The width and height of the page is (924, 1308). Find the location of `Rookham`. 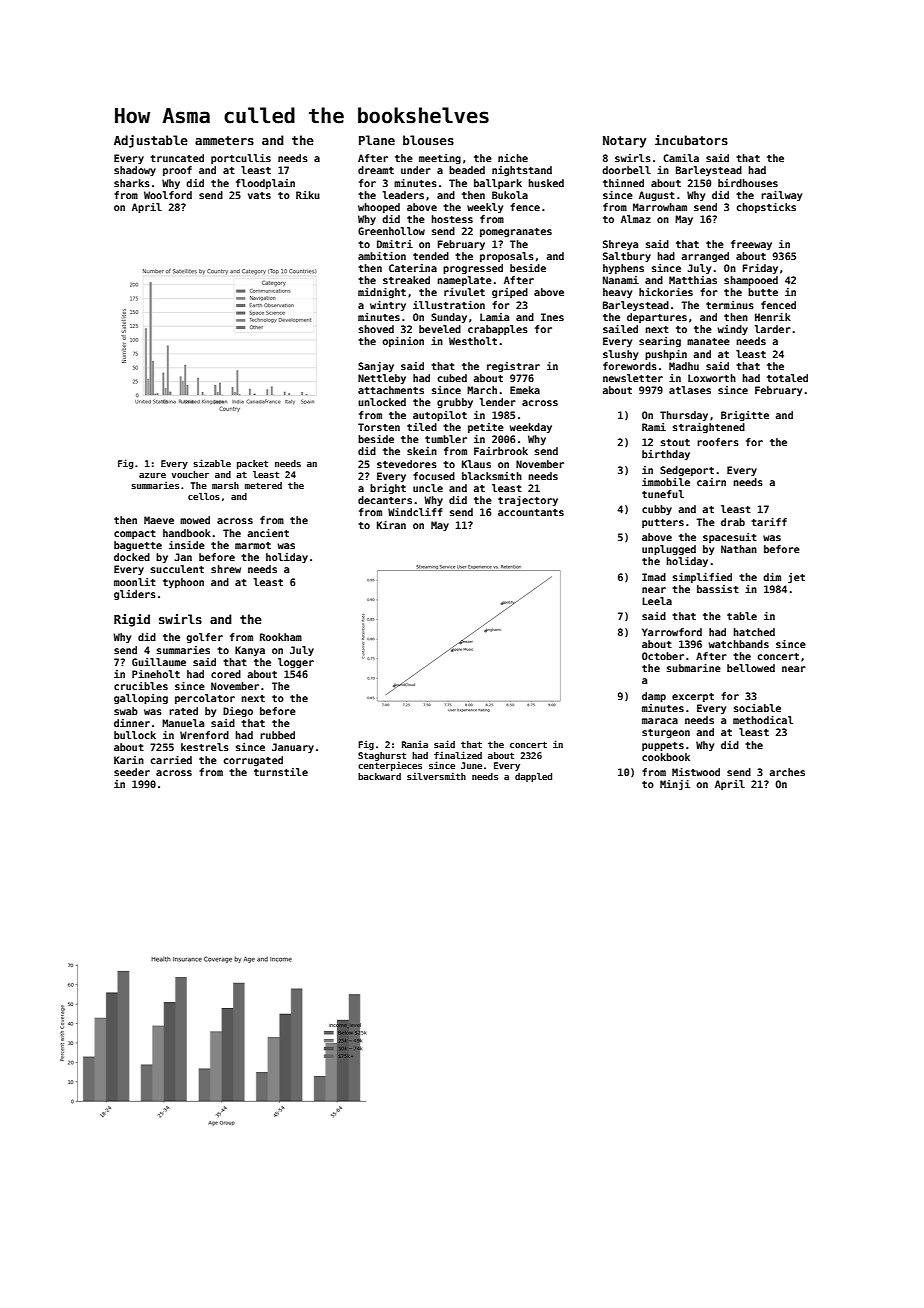

Rookham is located at coordinates (281, 637).
